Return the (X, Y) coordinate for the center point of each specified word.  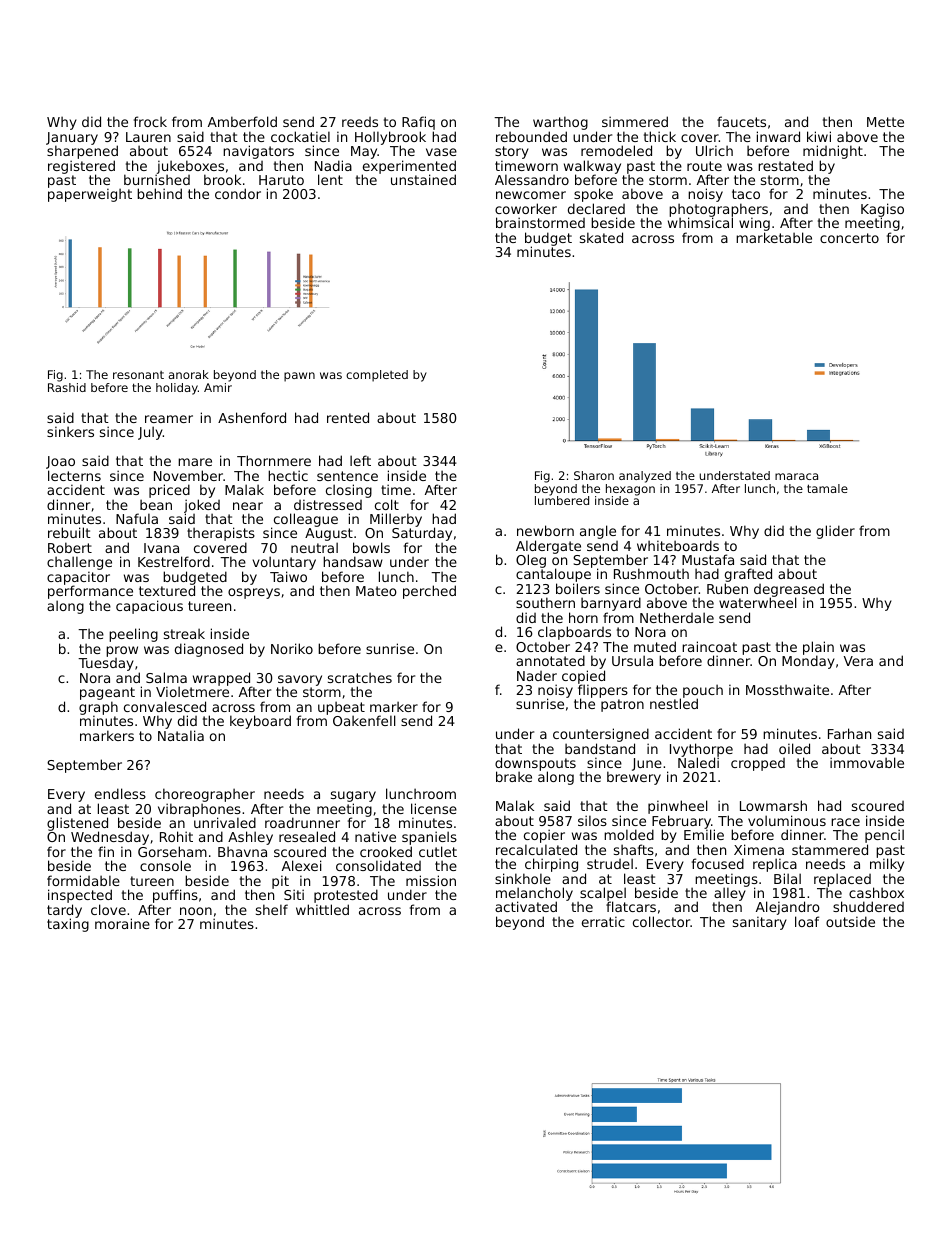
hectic (288, 475)
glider (835, 532)
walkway (592, 167)
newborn (545, 530)
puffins (175, 896)
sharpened (82, 152)
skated (601, 237)
